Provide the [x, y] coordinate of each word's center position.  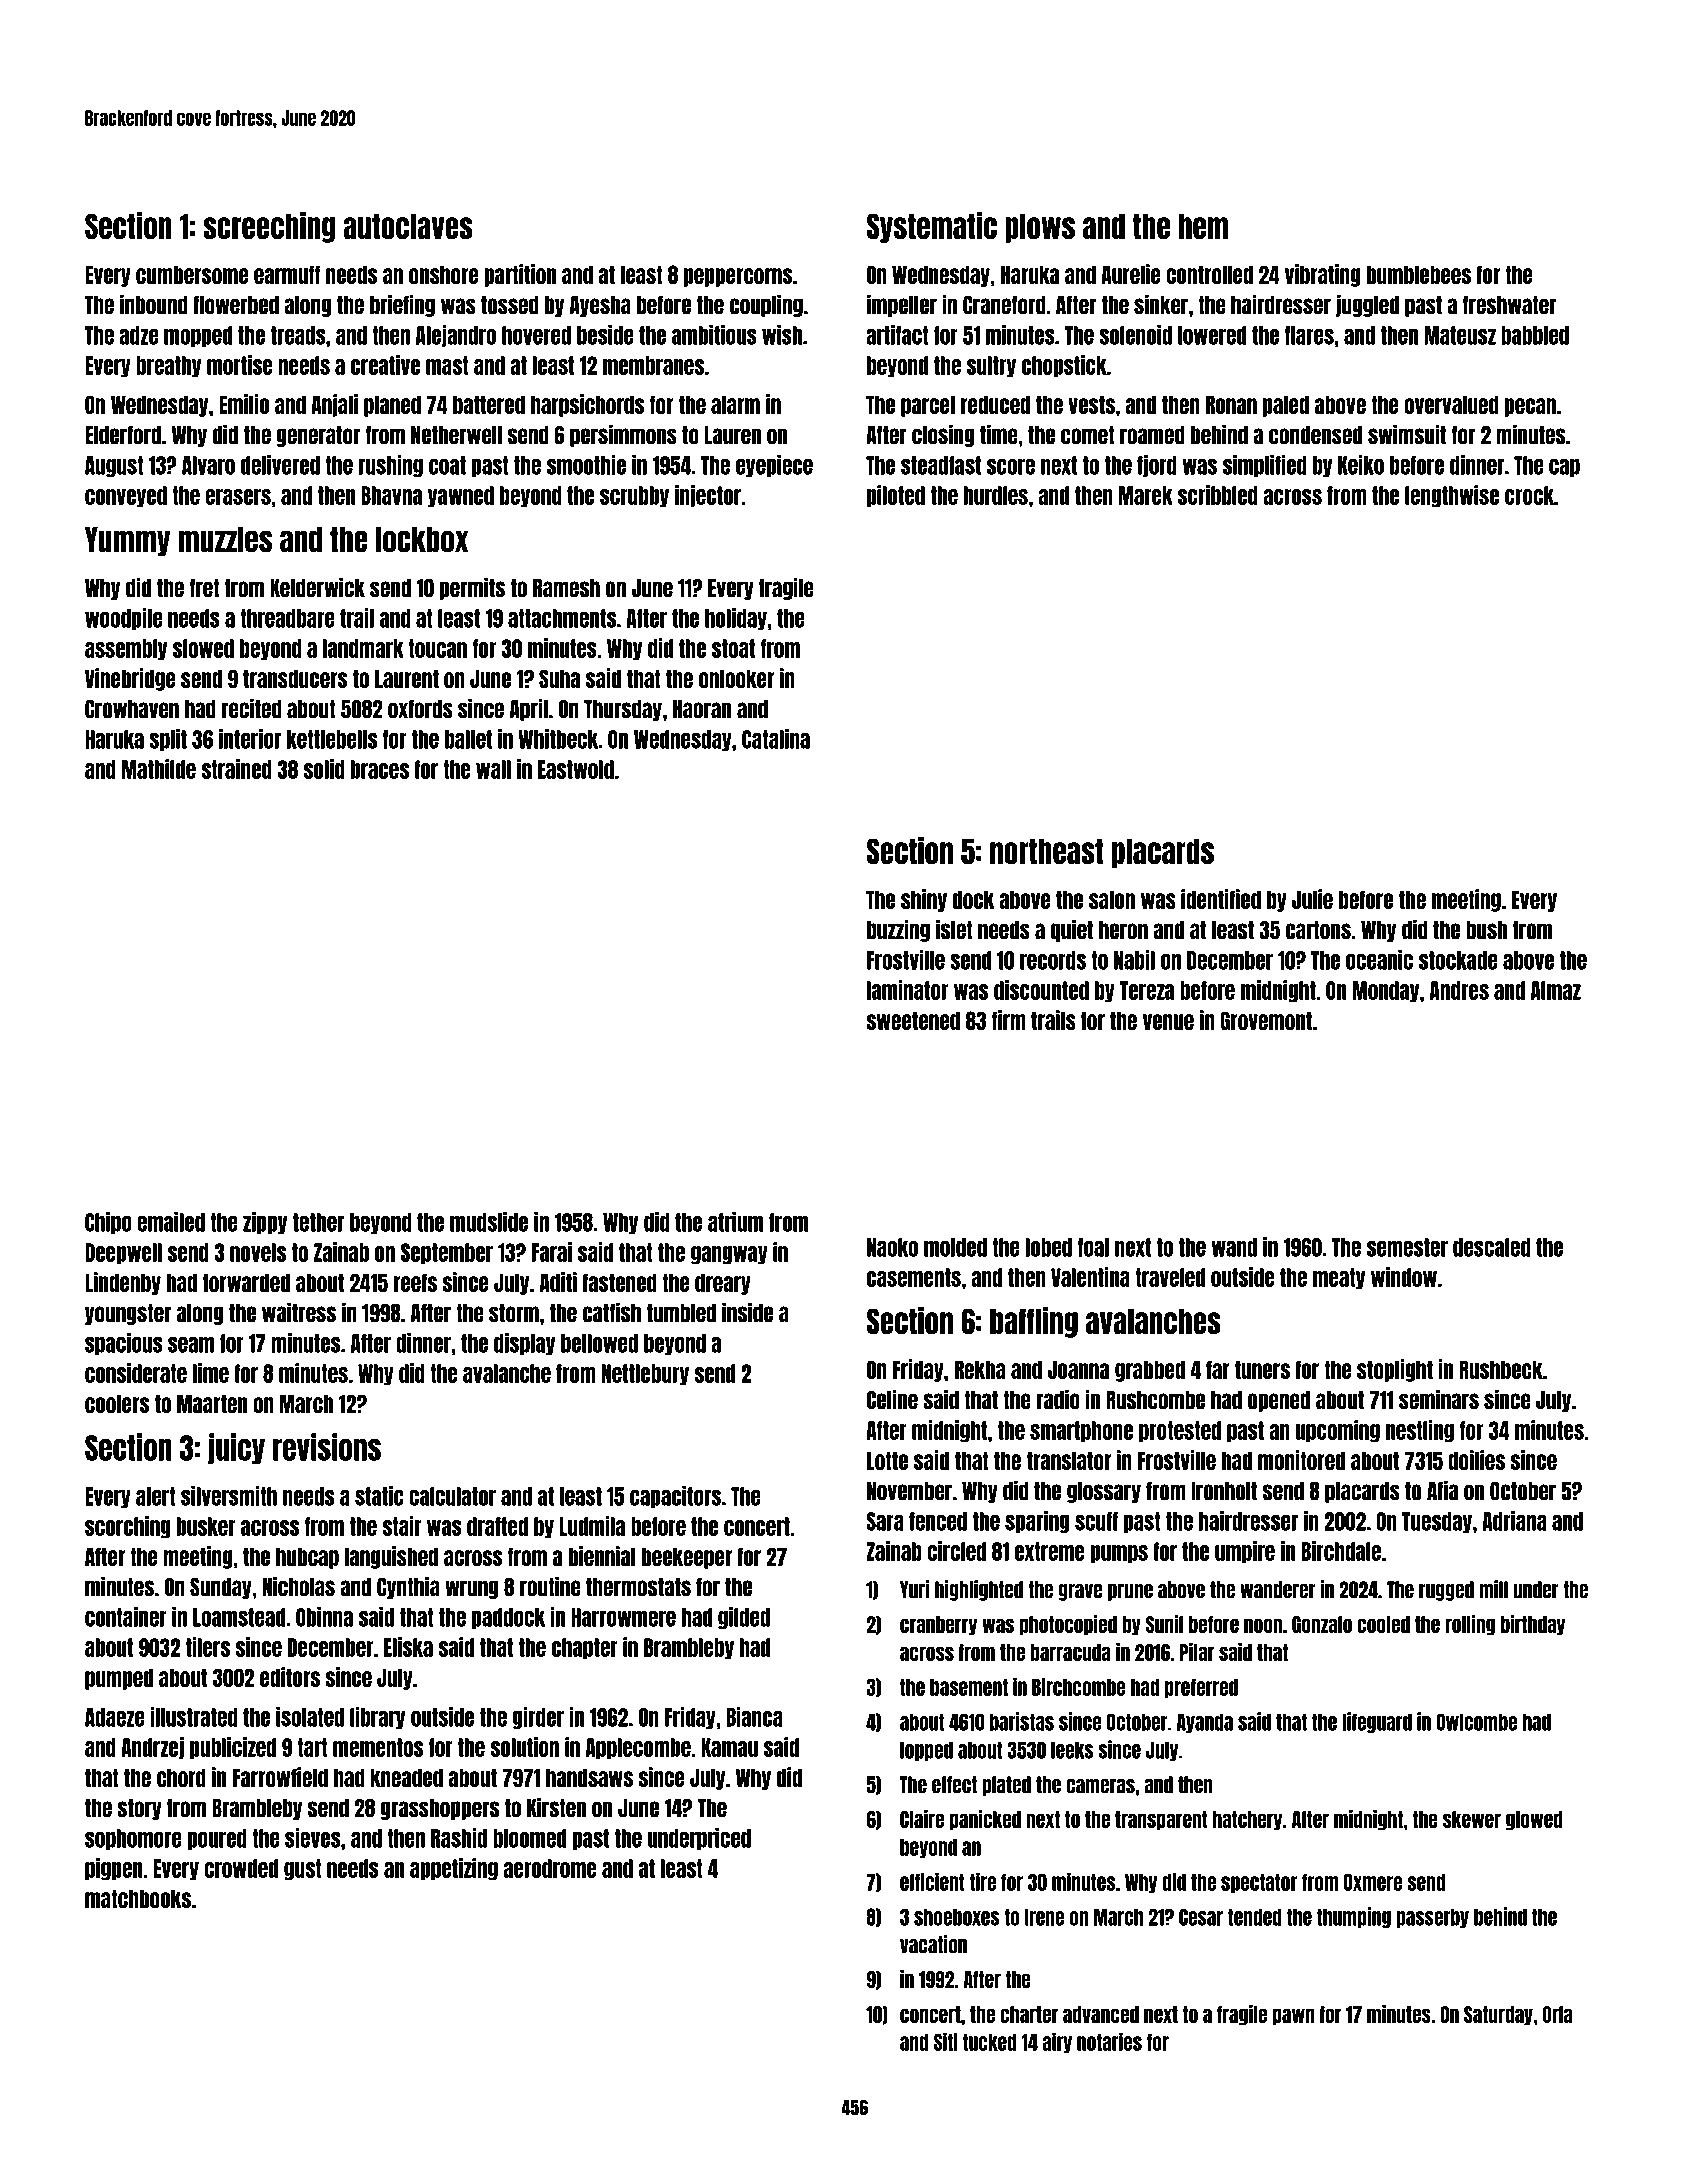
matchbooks [138, 1898]
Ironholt [1224, 1491]
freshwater [1510, 305]
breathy [168, 367]
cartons [1318, 930]
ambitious [714, 335]
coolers [117, 1403]
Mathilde [159, 769]
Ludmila [592, 1526]
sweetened [913, 1020]
